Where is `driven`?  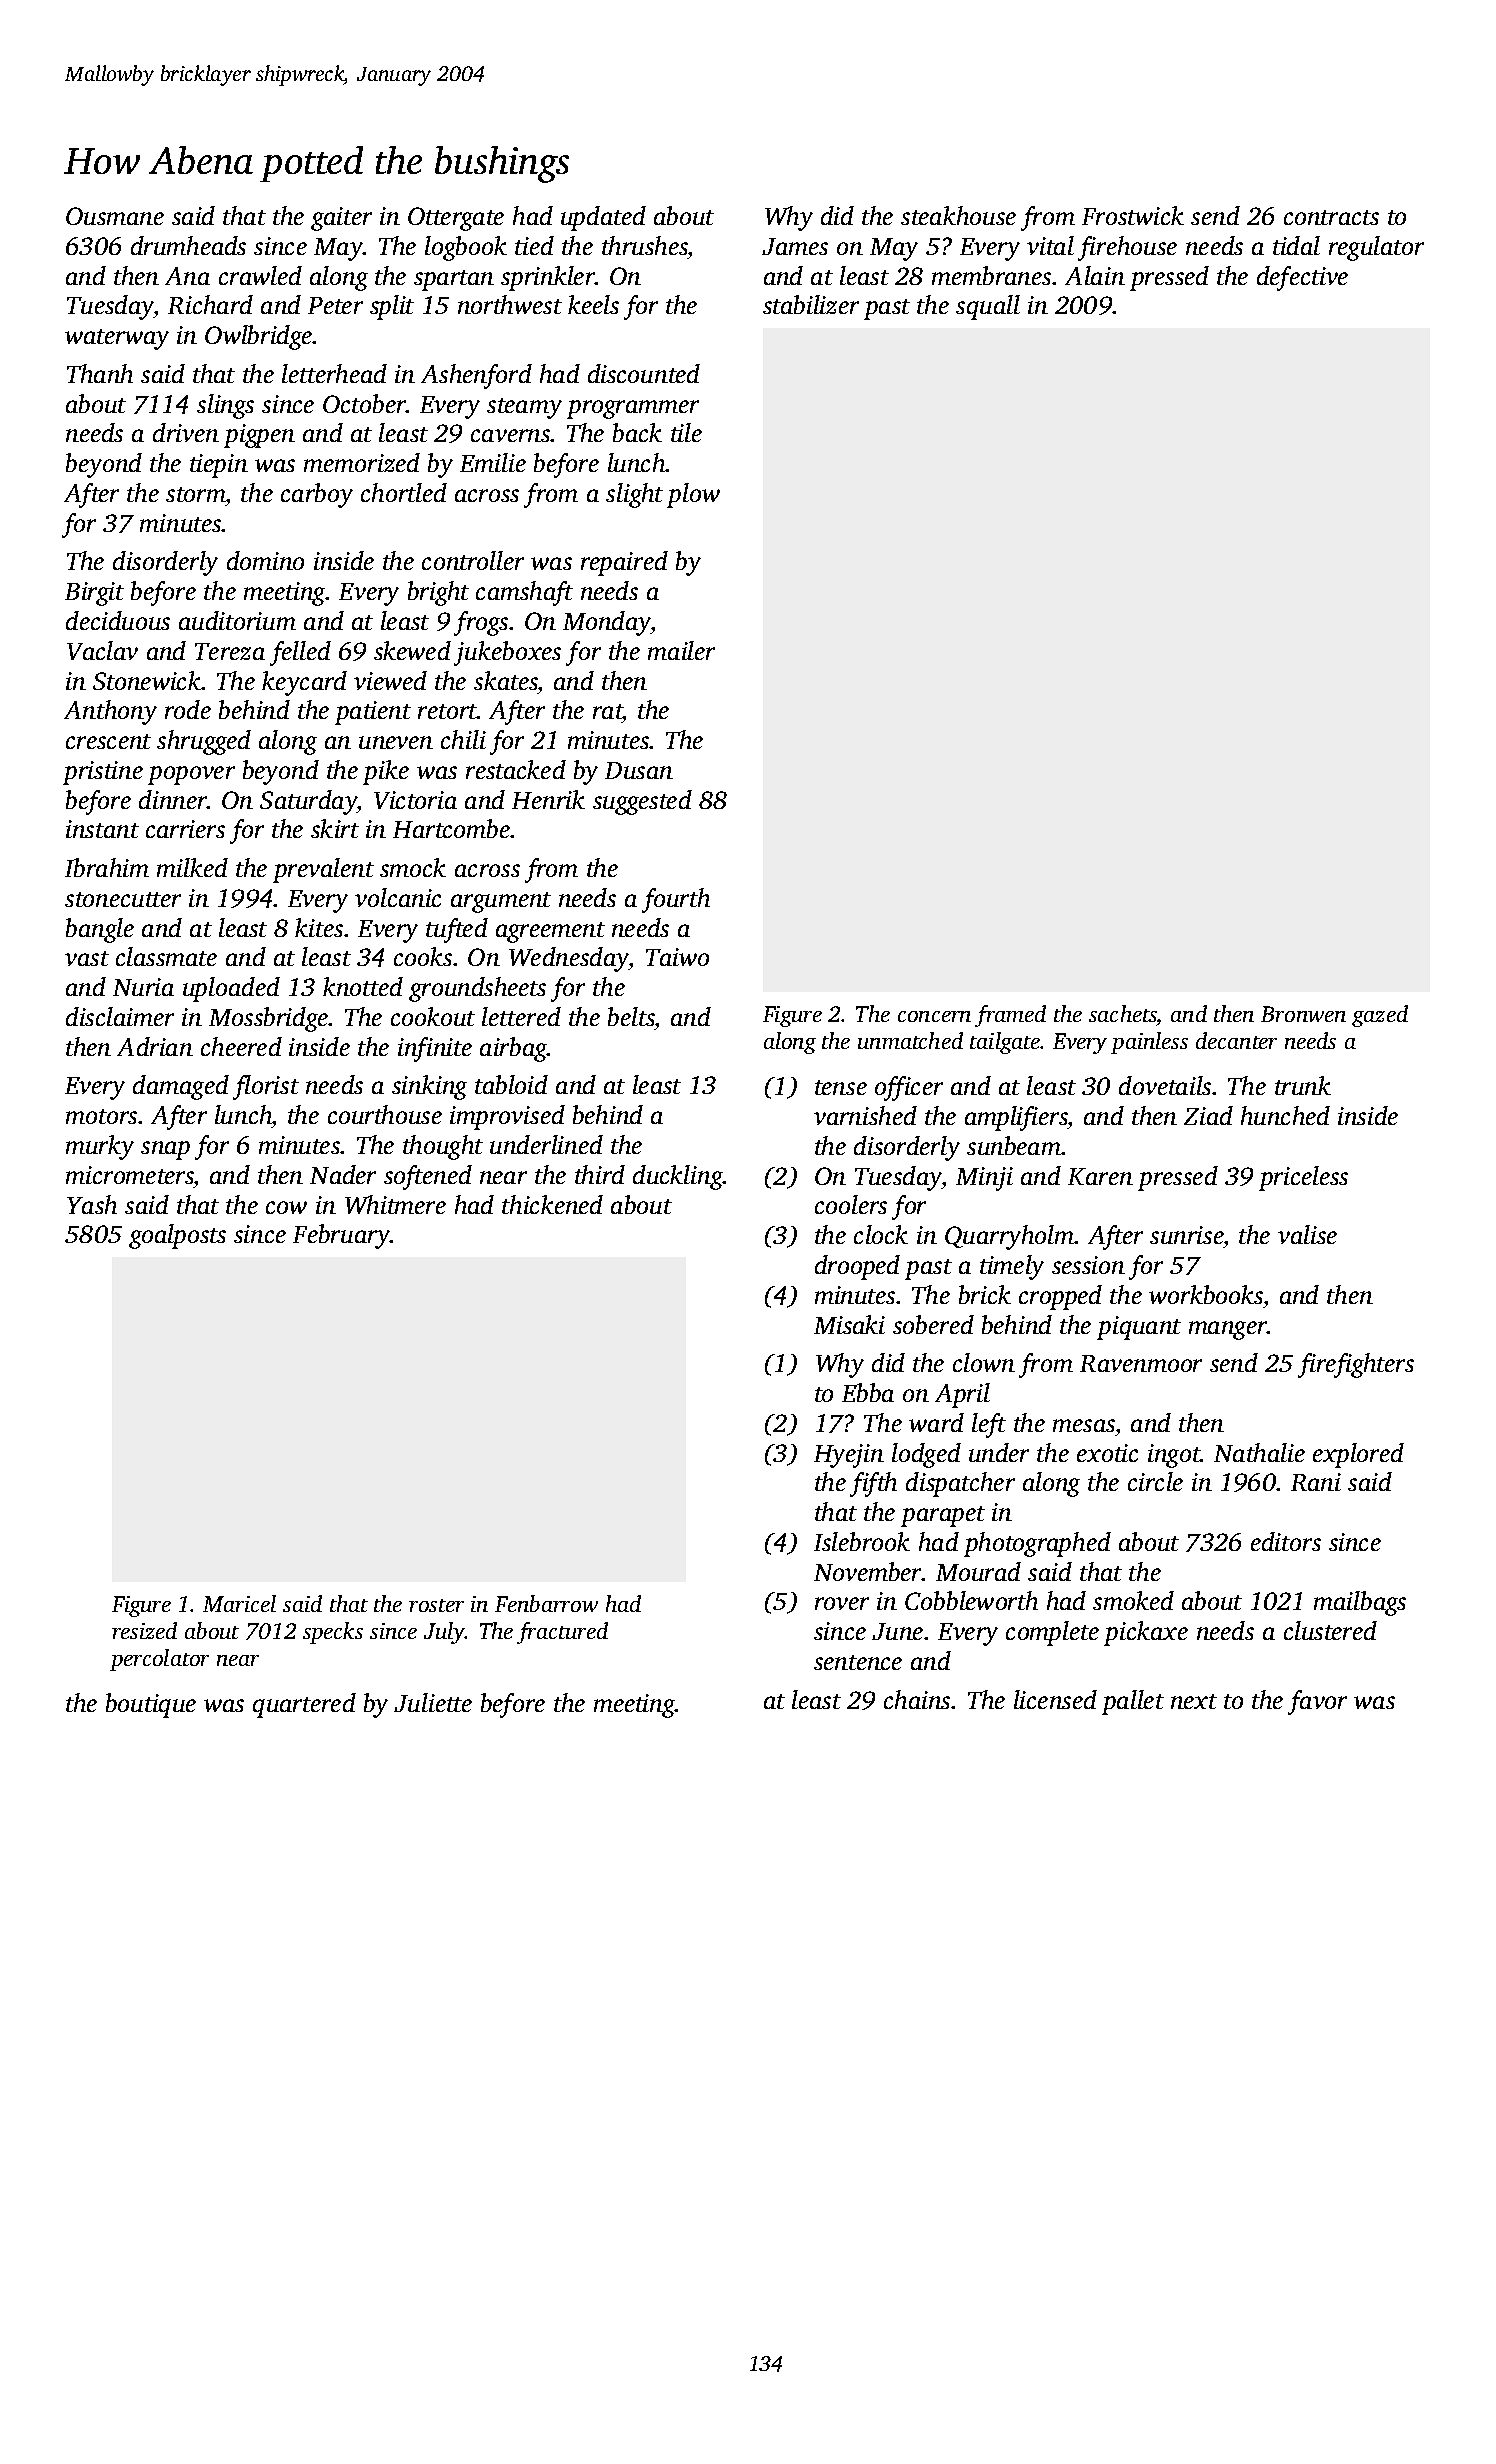 driven is located at coordinates (186, 432).
